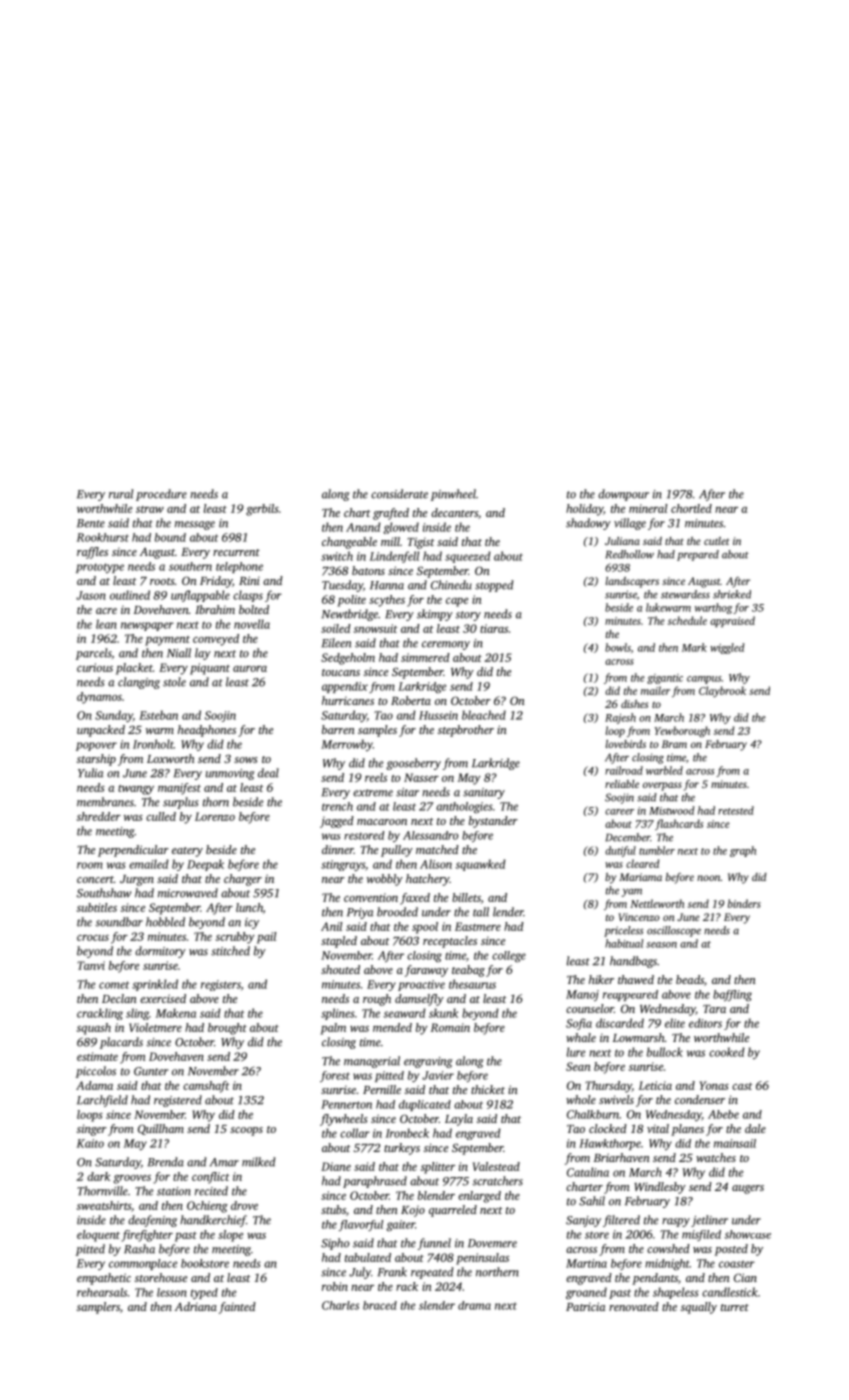  Describe the element at coordinates (622, 784) in the screenshot. I see `reliable` at that location.
